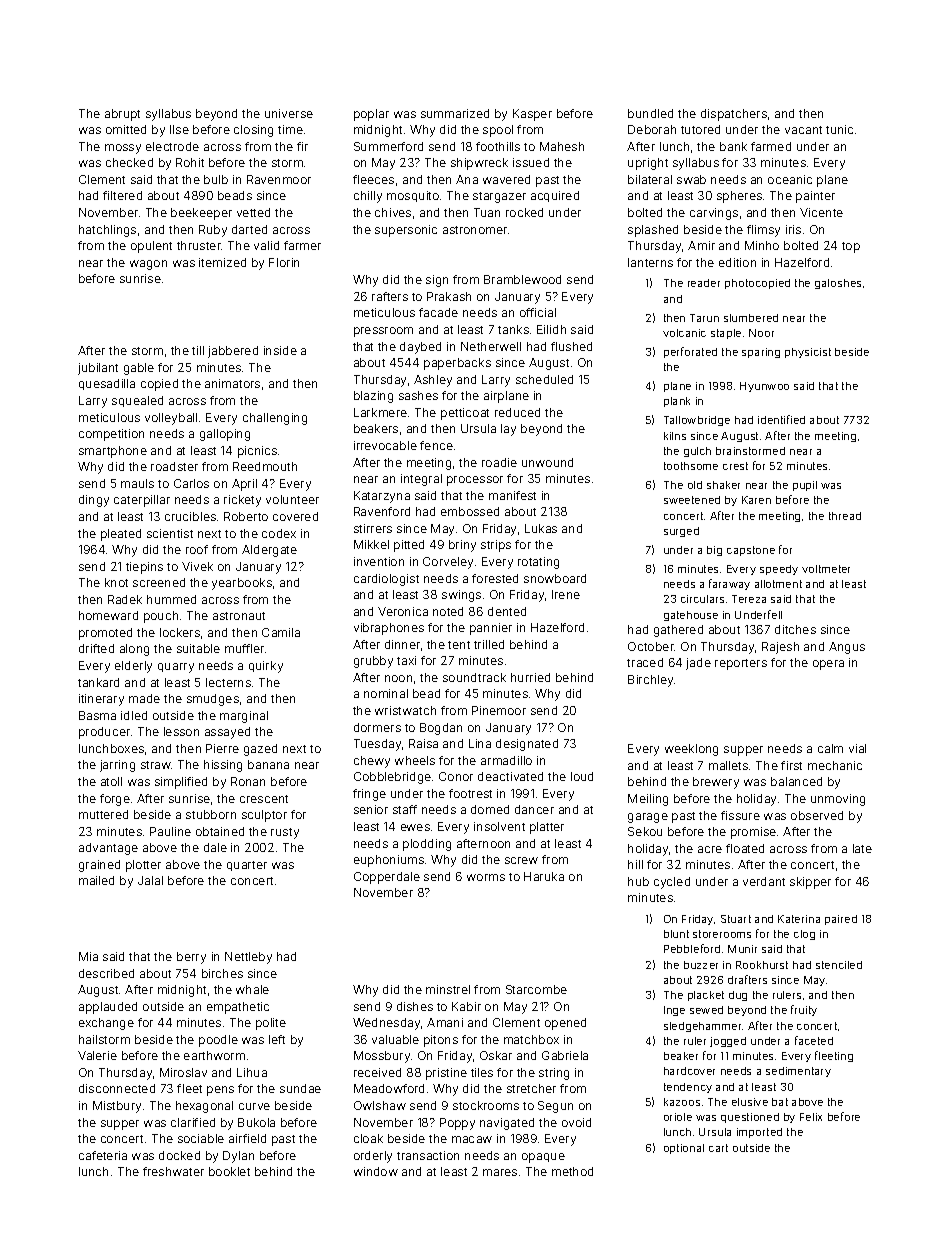  What do you see at coordinates (379, 561) in the image?
I see `invention` at bounding box center [379, 561].
